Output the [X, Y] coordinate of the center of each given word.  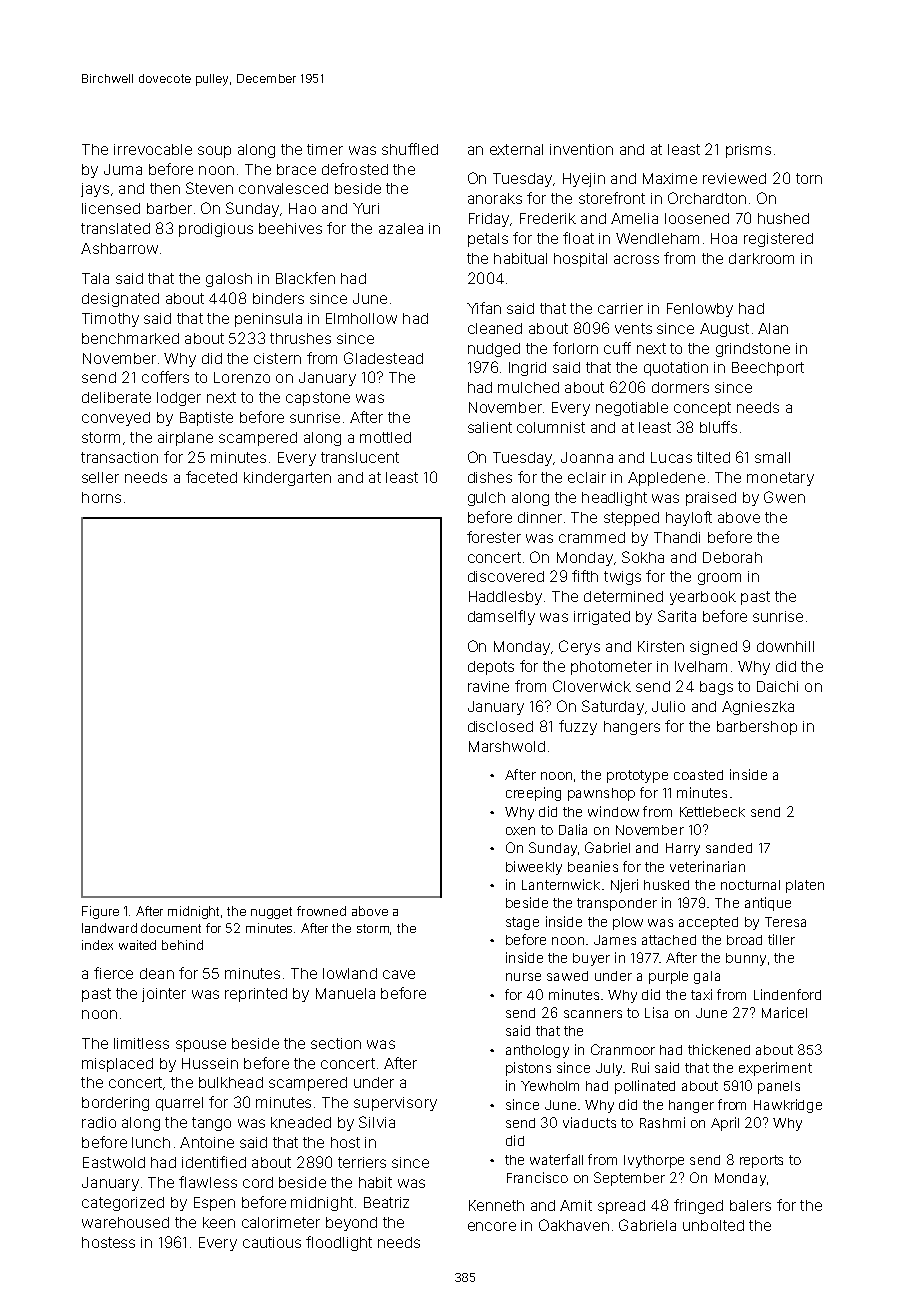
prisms [748, 151]
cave [399, 974]
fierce [113, 973]
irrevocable [153, 149]
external [516, 149]
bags [716, 688]
